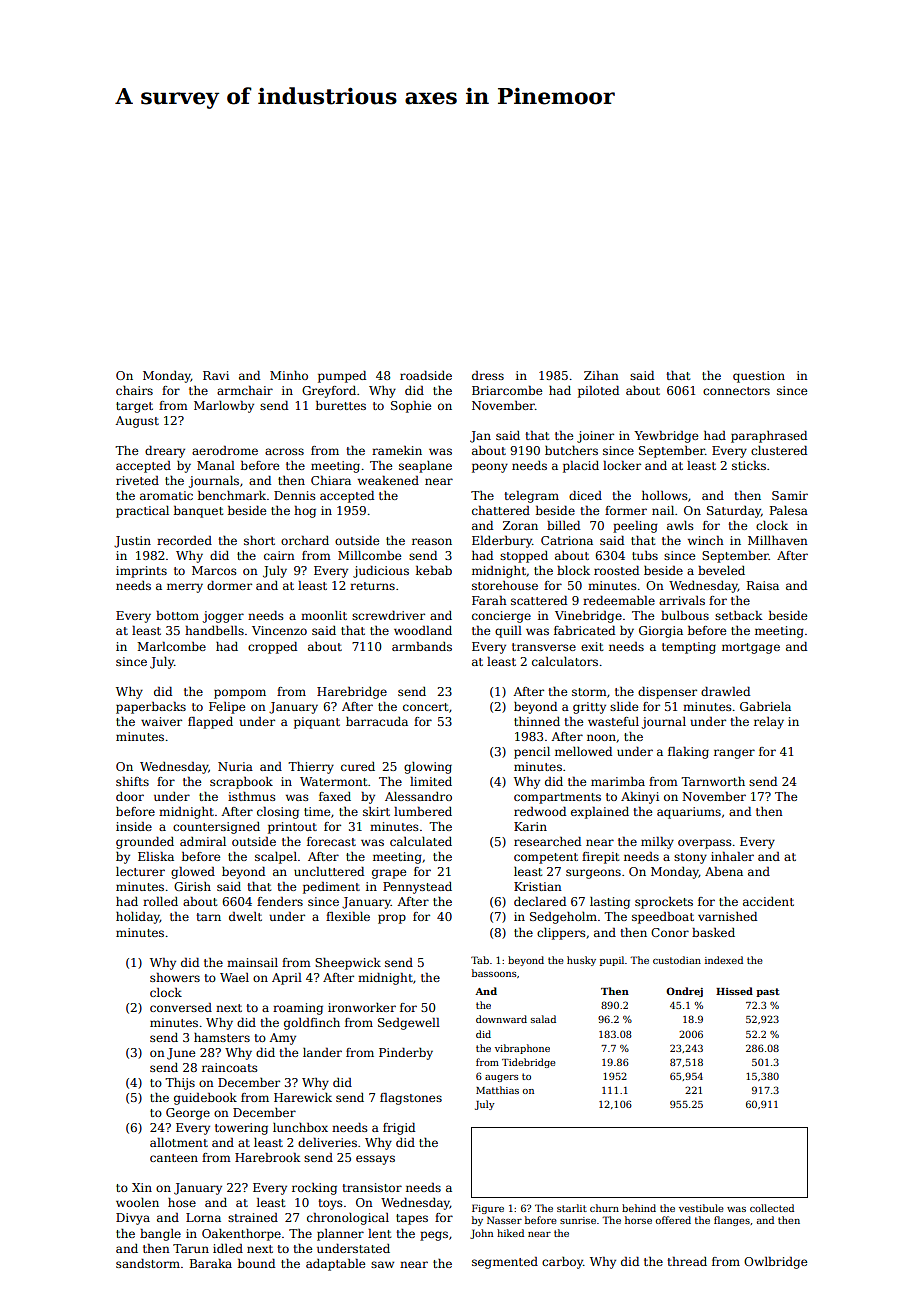 The image size is (924, 1308). I want to click on limited, so click(431, 781).
